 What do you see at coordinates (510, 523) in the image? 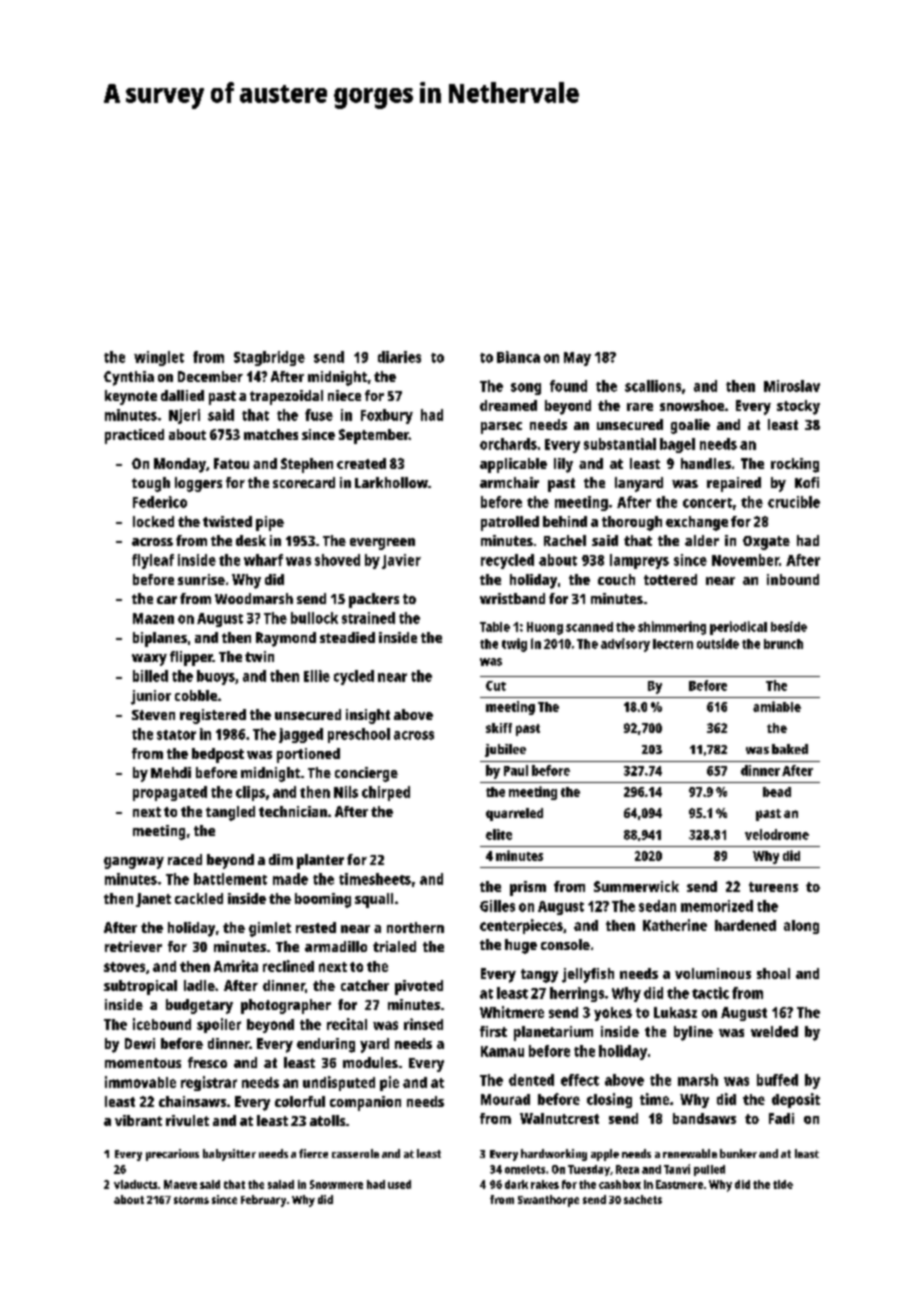
I see `patrolled` at bounding box center [510, 523].
